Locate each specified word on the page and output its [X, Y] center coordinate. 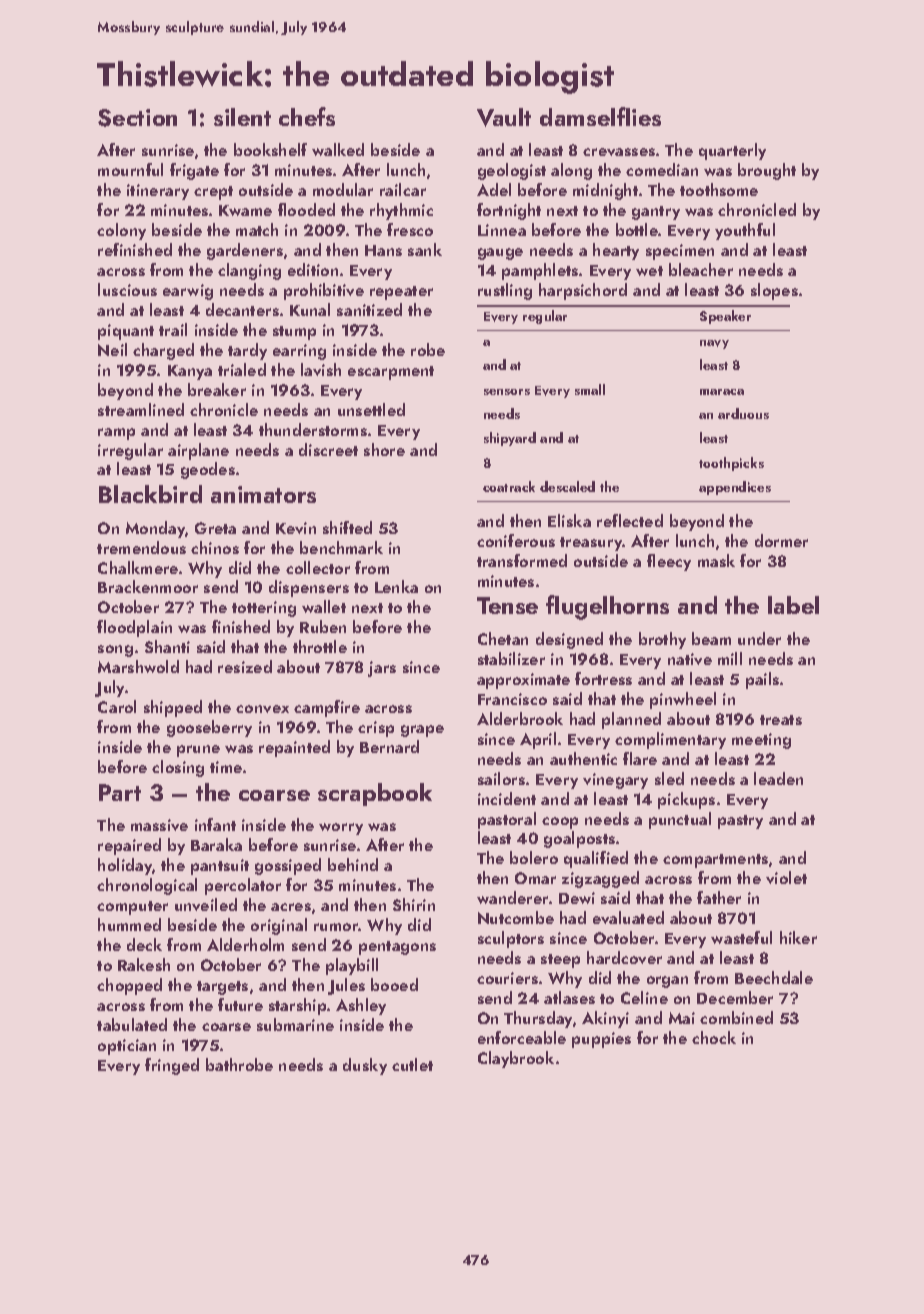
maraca [722, 392]
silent [242, 117]
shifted [347, 527]
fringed [172, 1066]
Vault [504, 117]
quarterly [732, 151]
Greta [215, 528]
